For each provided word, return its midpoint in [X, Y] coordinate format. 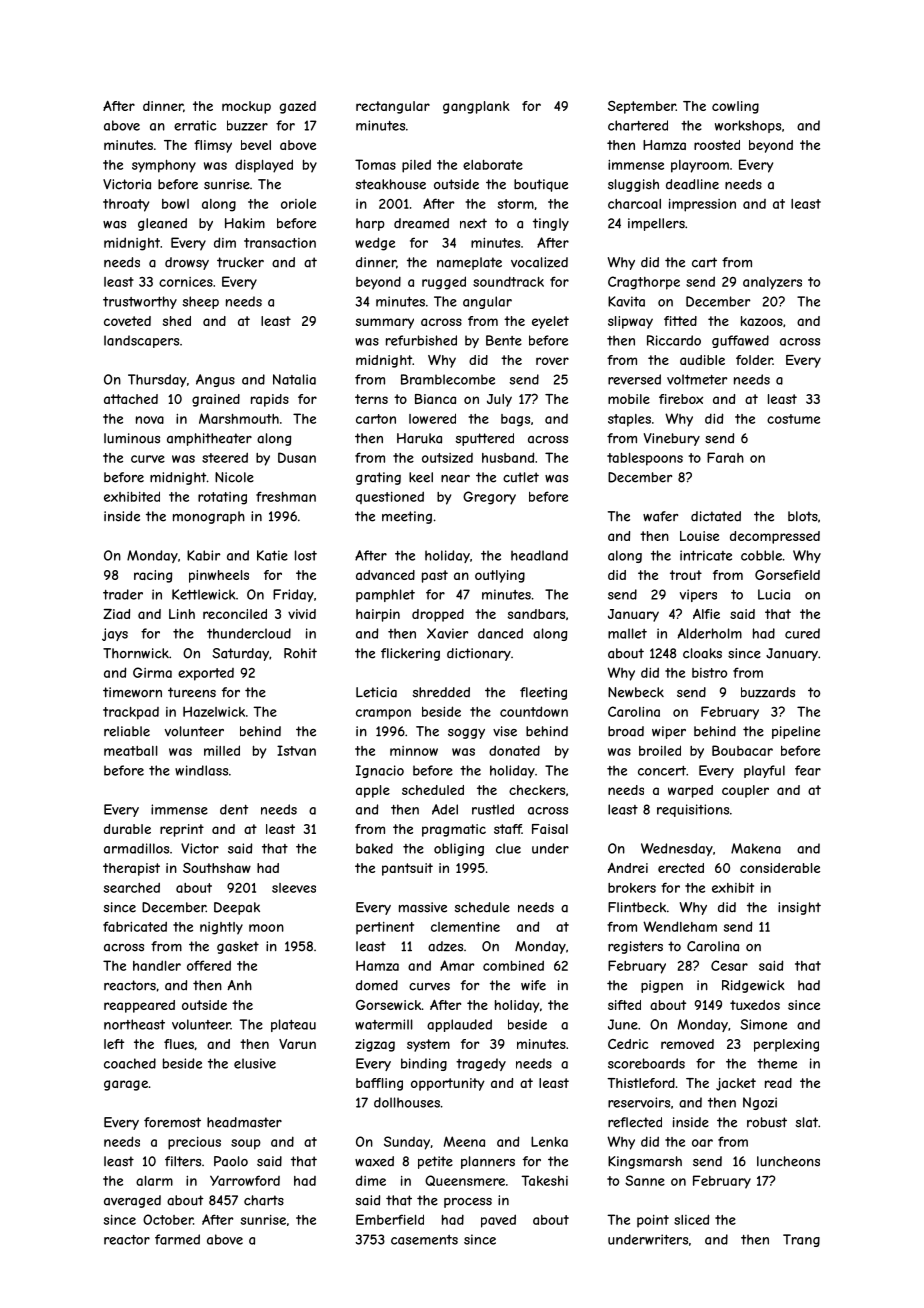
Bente [504, 340]
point [653, 1221]
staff [508, 829]
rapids [270, 400]
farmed [177, 1239]
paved [498, 1221]
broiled [660, 750]
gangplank [476, 107]
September [642, 107]
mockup [246, 107]
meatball [131, 751]
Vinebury [672, 439]
